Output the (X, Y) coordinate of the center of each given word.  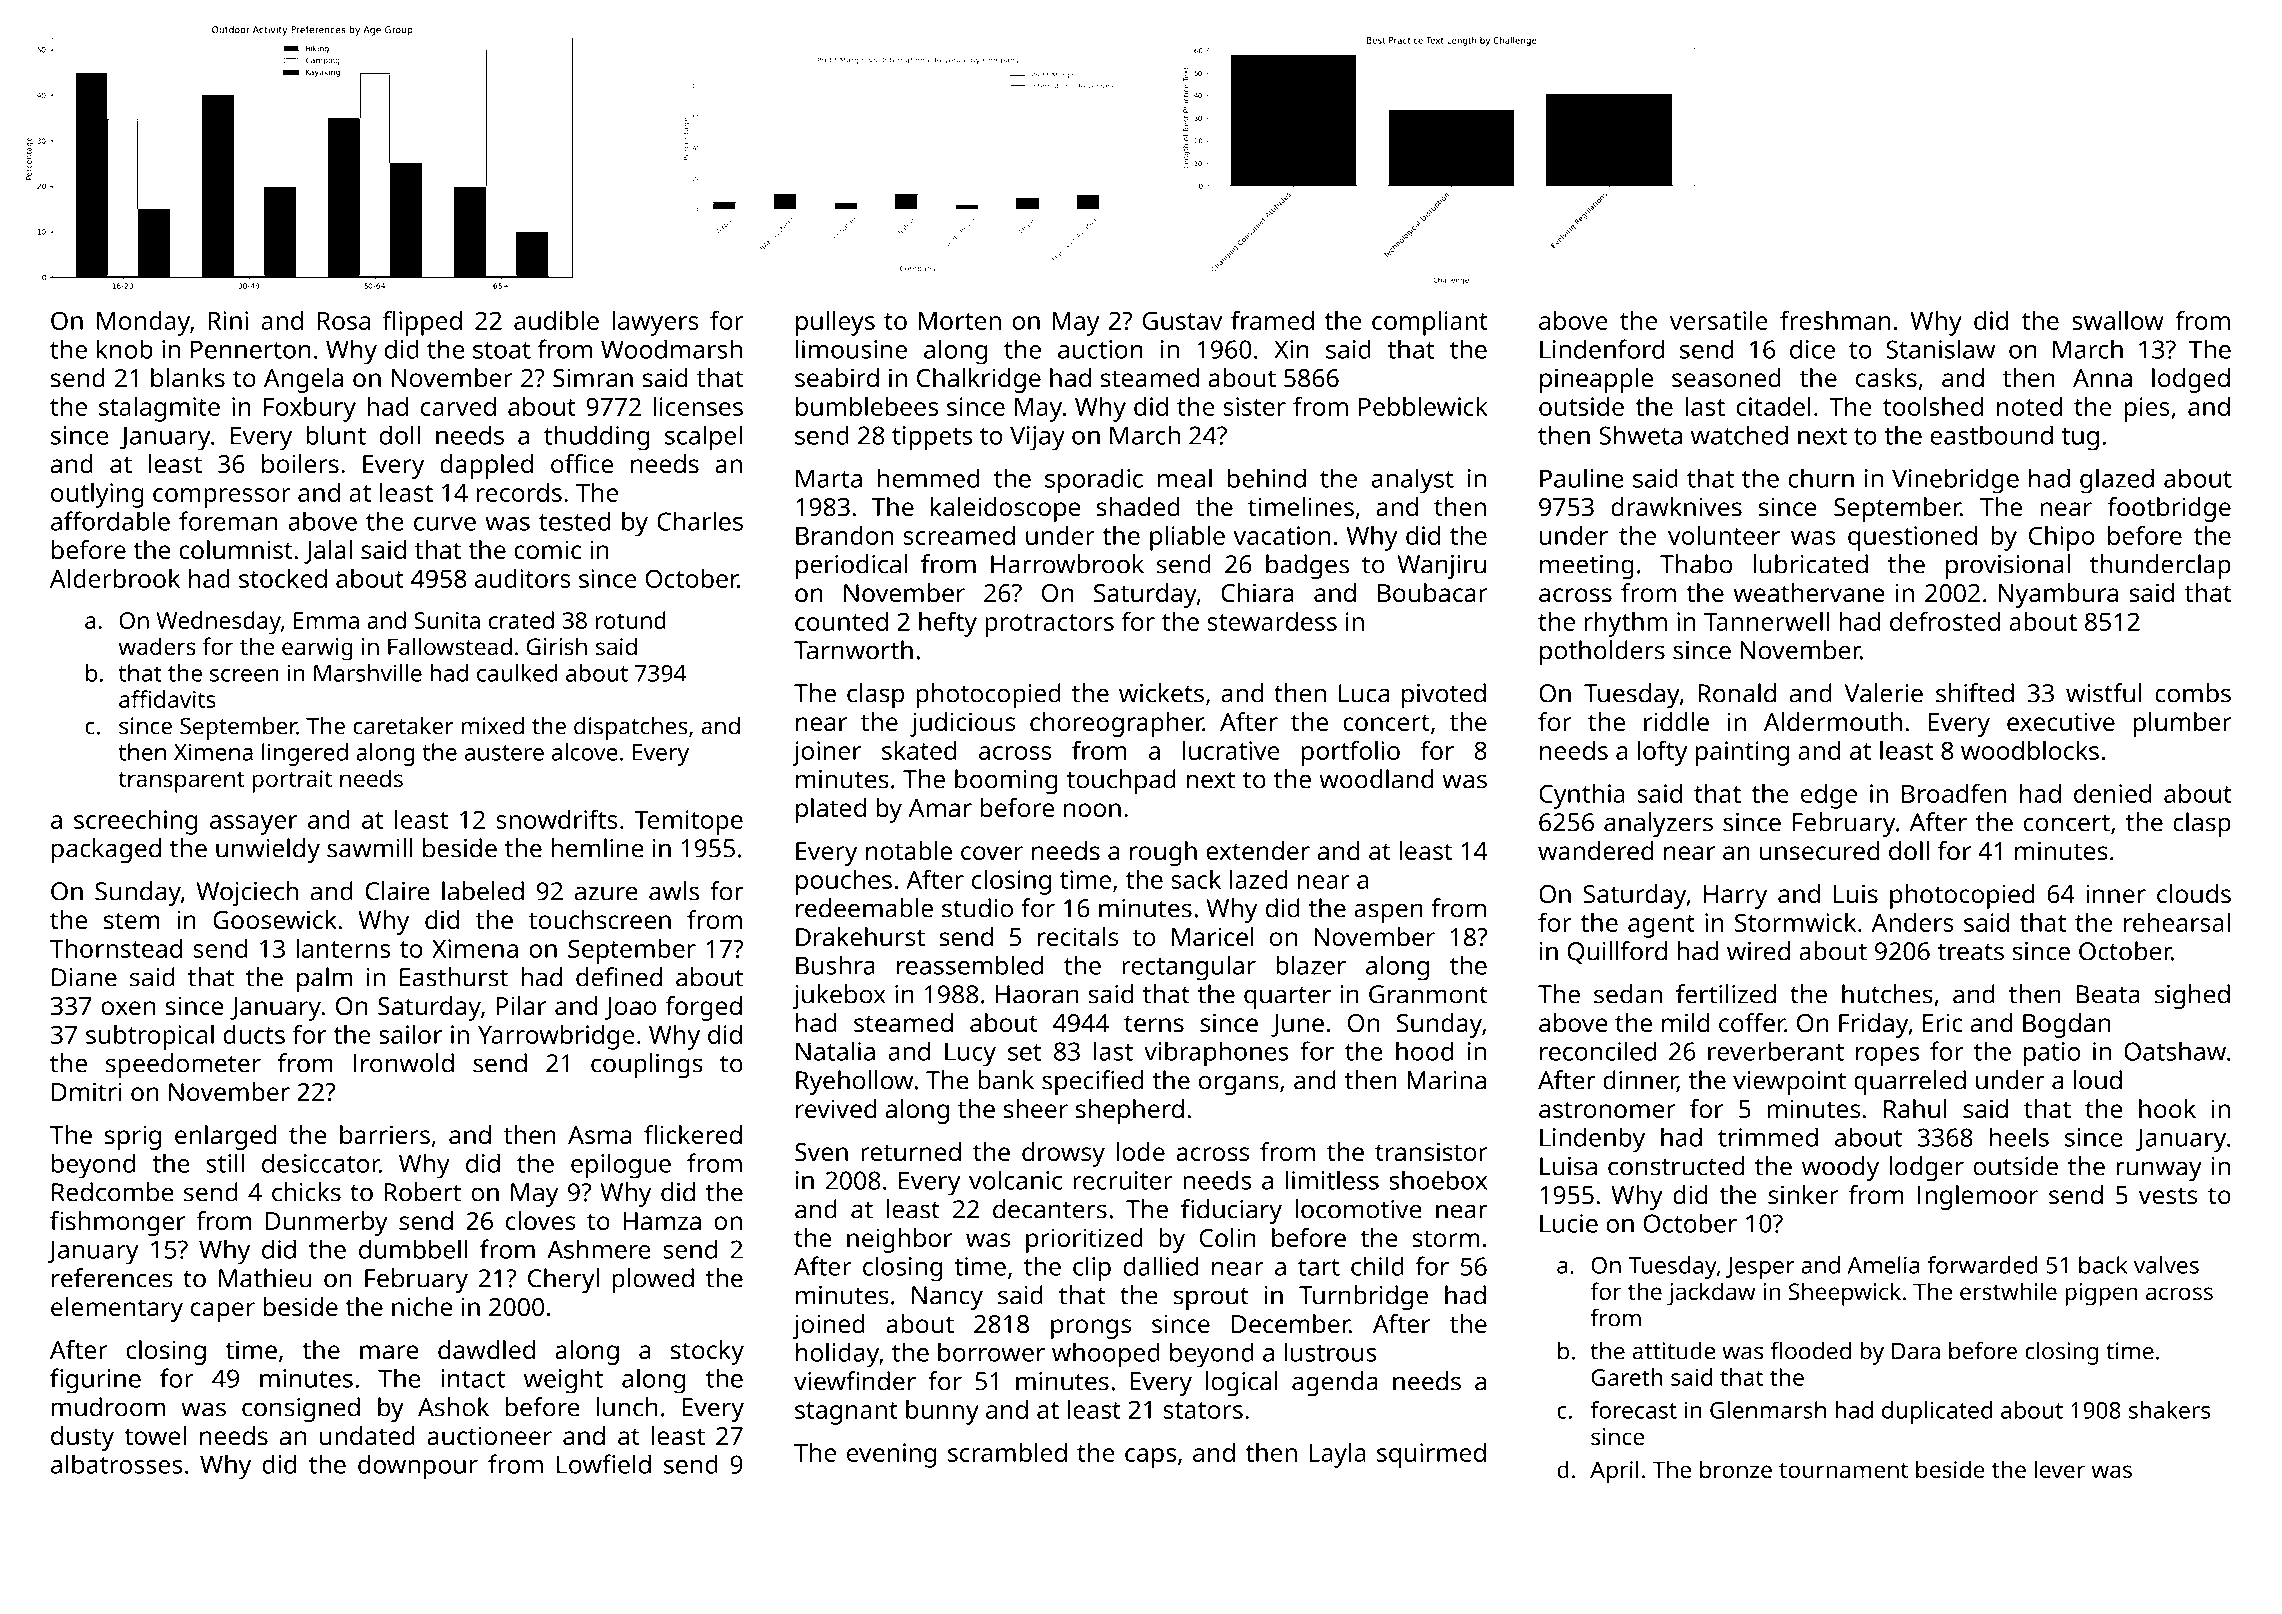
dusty (82, 1438)
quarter (1287, 998)
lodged (2191, 380)
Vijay (1037, 438)
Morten (960, 321)
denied (2112, 793)
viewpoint (1789, 1083)
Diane (84, 977)
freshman (1835, 320)
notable (909, 850)
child (1377, 1266)
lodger (1926, 1168)
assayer (253, 825)
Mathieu (265, 1278)
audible (556, 320)
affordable (110, 521)
